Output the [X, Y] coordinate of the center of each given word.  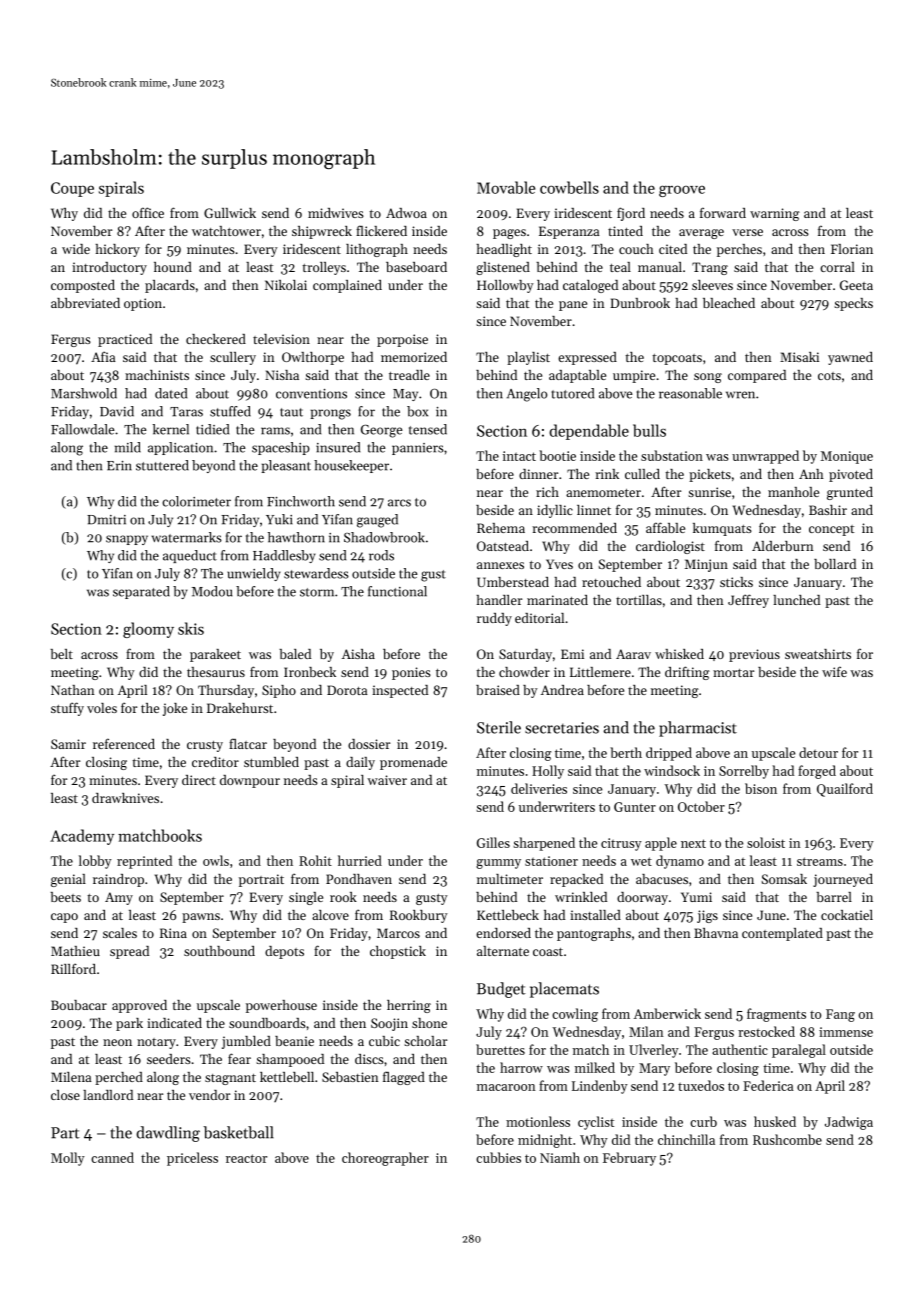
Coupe [72, 189]
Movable [506, 187]
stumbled [271, 762]
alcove [330, 915]
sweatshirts [818, 654]
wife [834, 671]
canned [112, 1157]
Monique [847, 457]
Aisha [358, 654]
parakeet [215, 655]
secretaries [562, 728]
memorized [414, 357]
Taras [186, 412]
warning [775, 214]
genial [68, 880]
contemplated [782, 934]
